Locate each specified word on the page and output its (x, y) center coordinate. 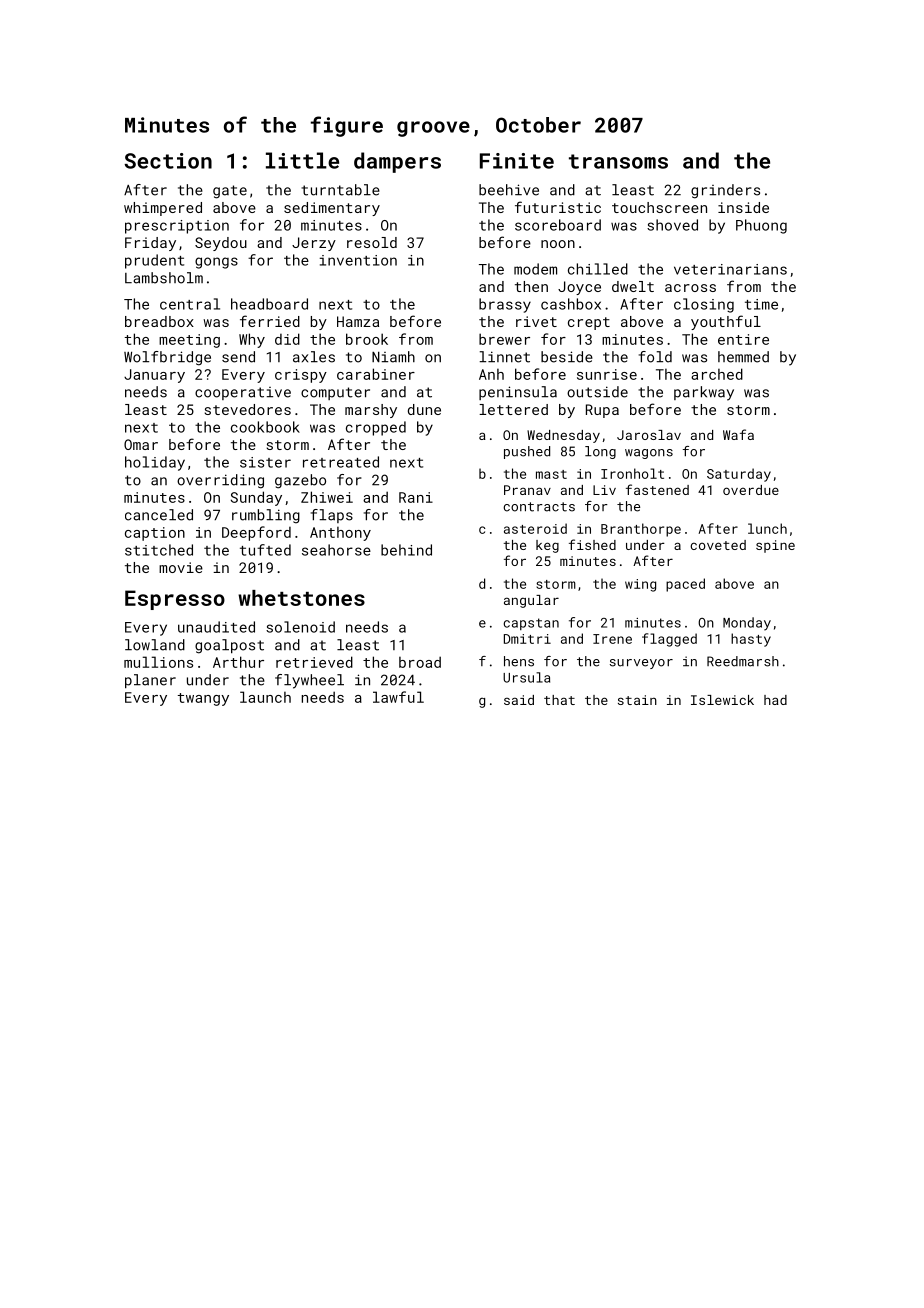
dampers (397, 162)
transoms (618, 161)
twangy (203, 699)
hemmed (743, 357)
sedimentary (332, 209)
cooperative (243, 393)
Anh (491, 374)
